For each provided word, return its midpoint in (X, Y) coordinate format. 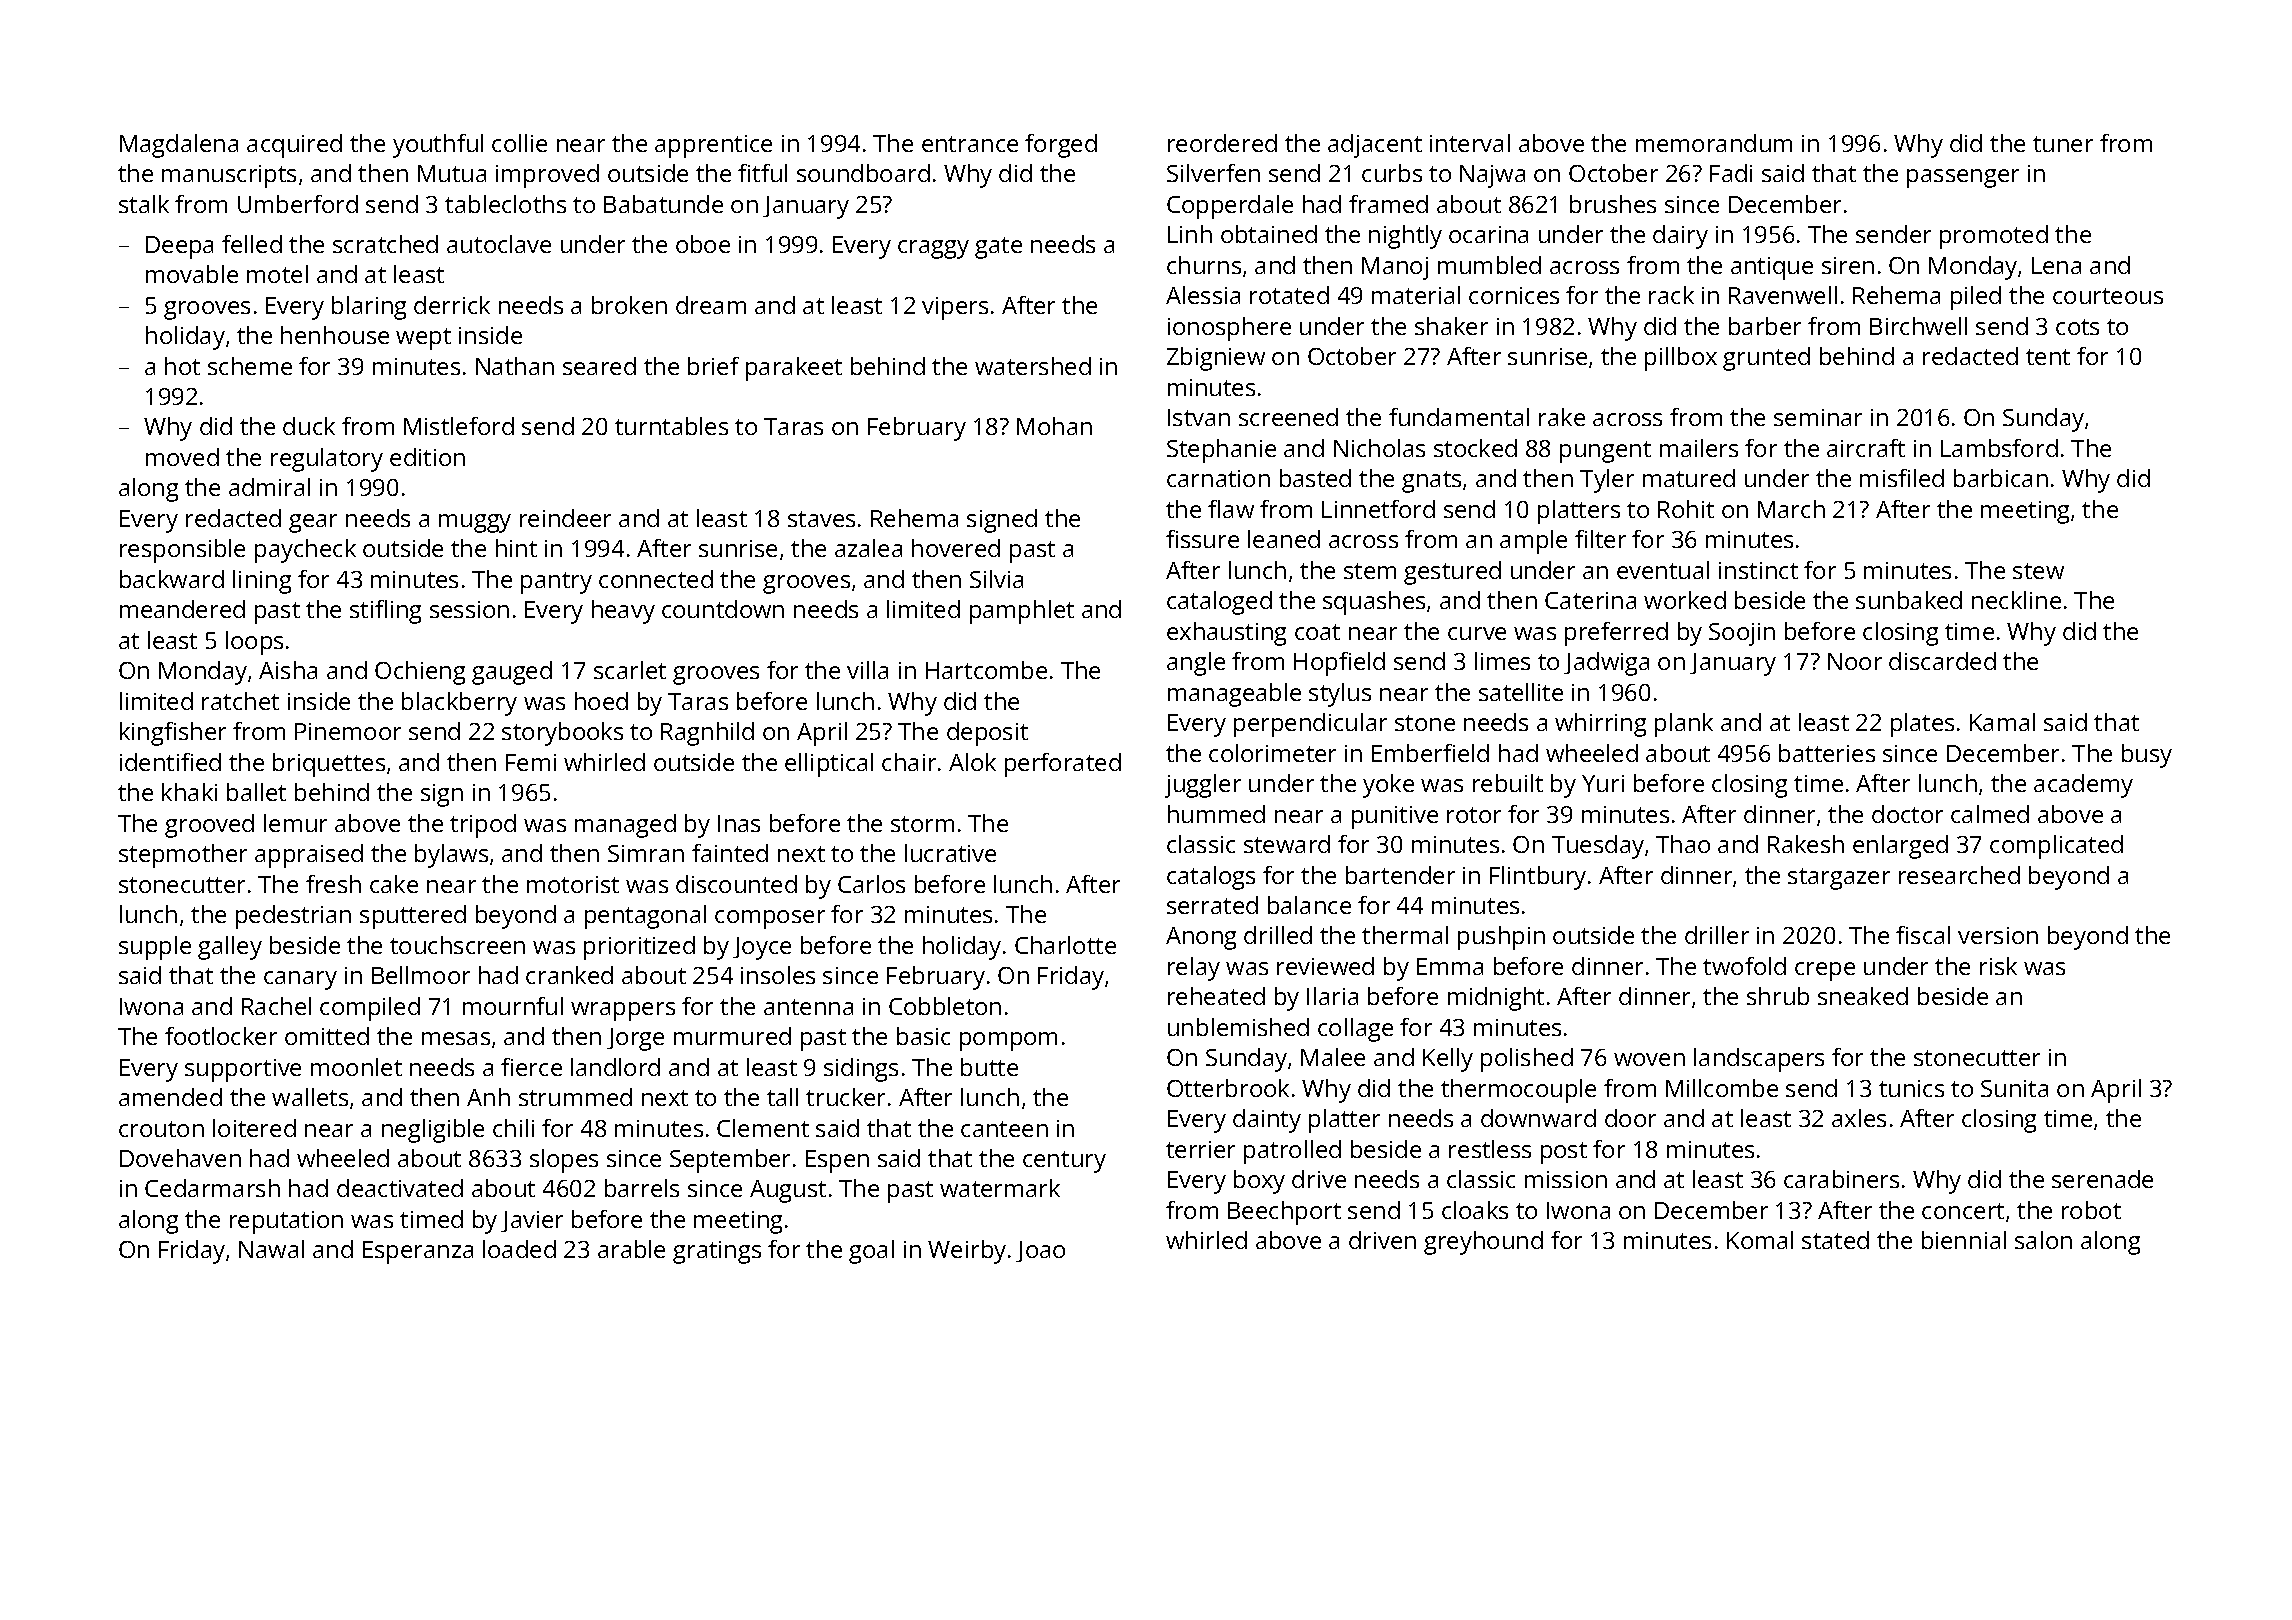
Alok (972, 762)
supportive (243, 1070)
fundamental (1459, 417)
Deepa (179, 247)
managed (625, 826)
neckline (2016, 600)
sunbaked (1909, 600)
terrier (1200, 1149)
